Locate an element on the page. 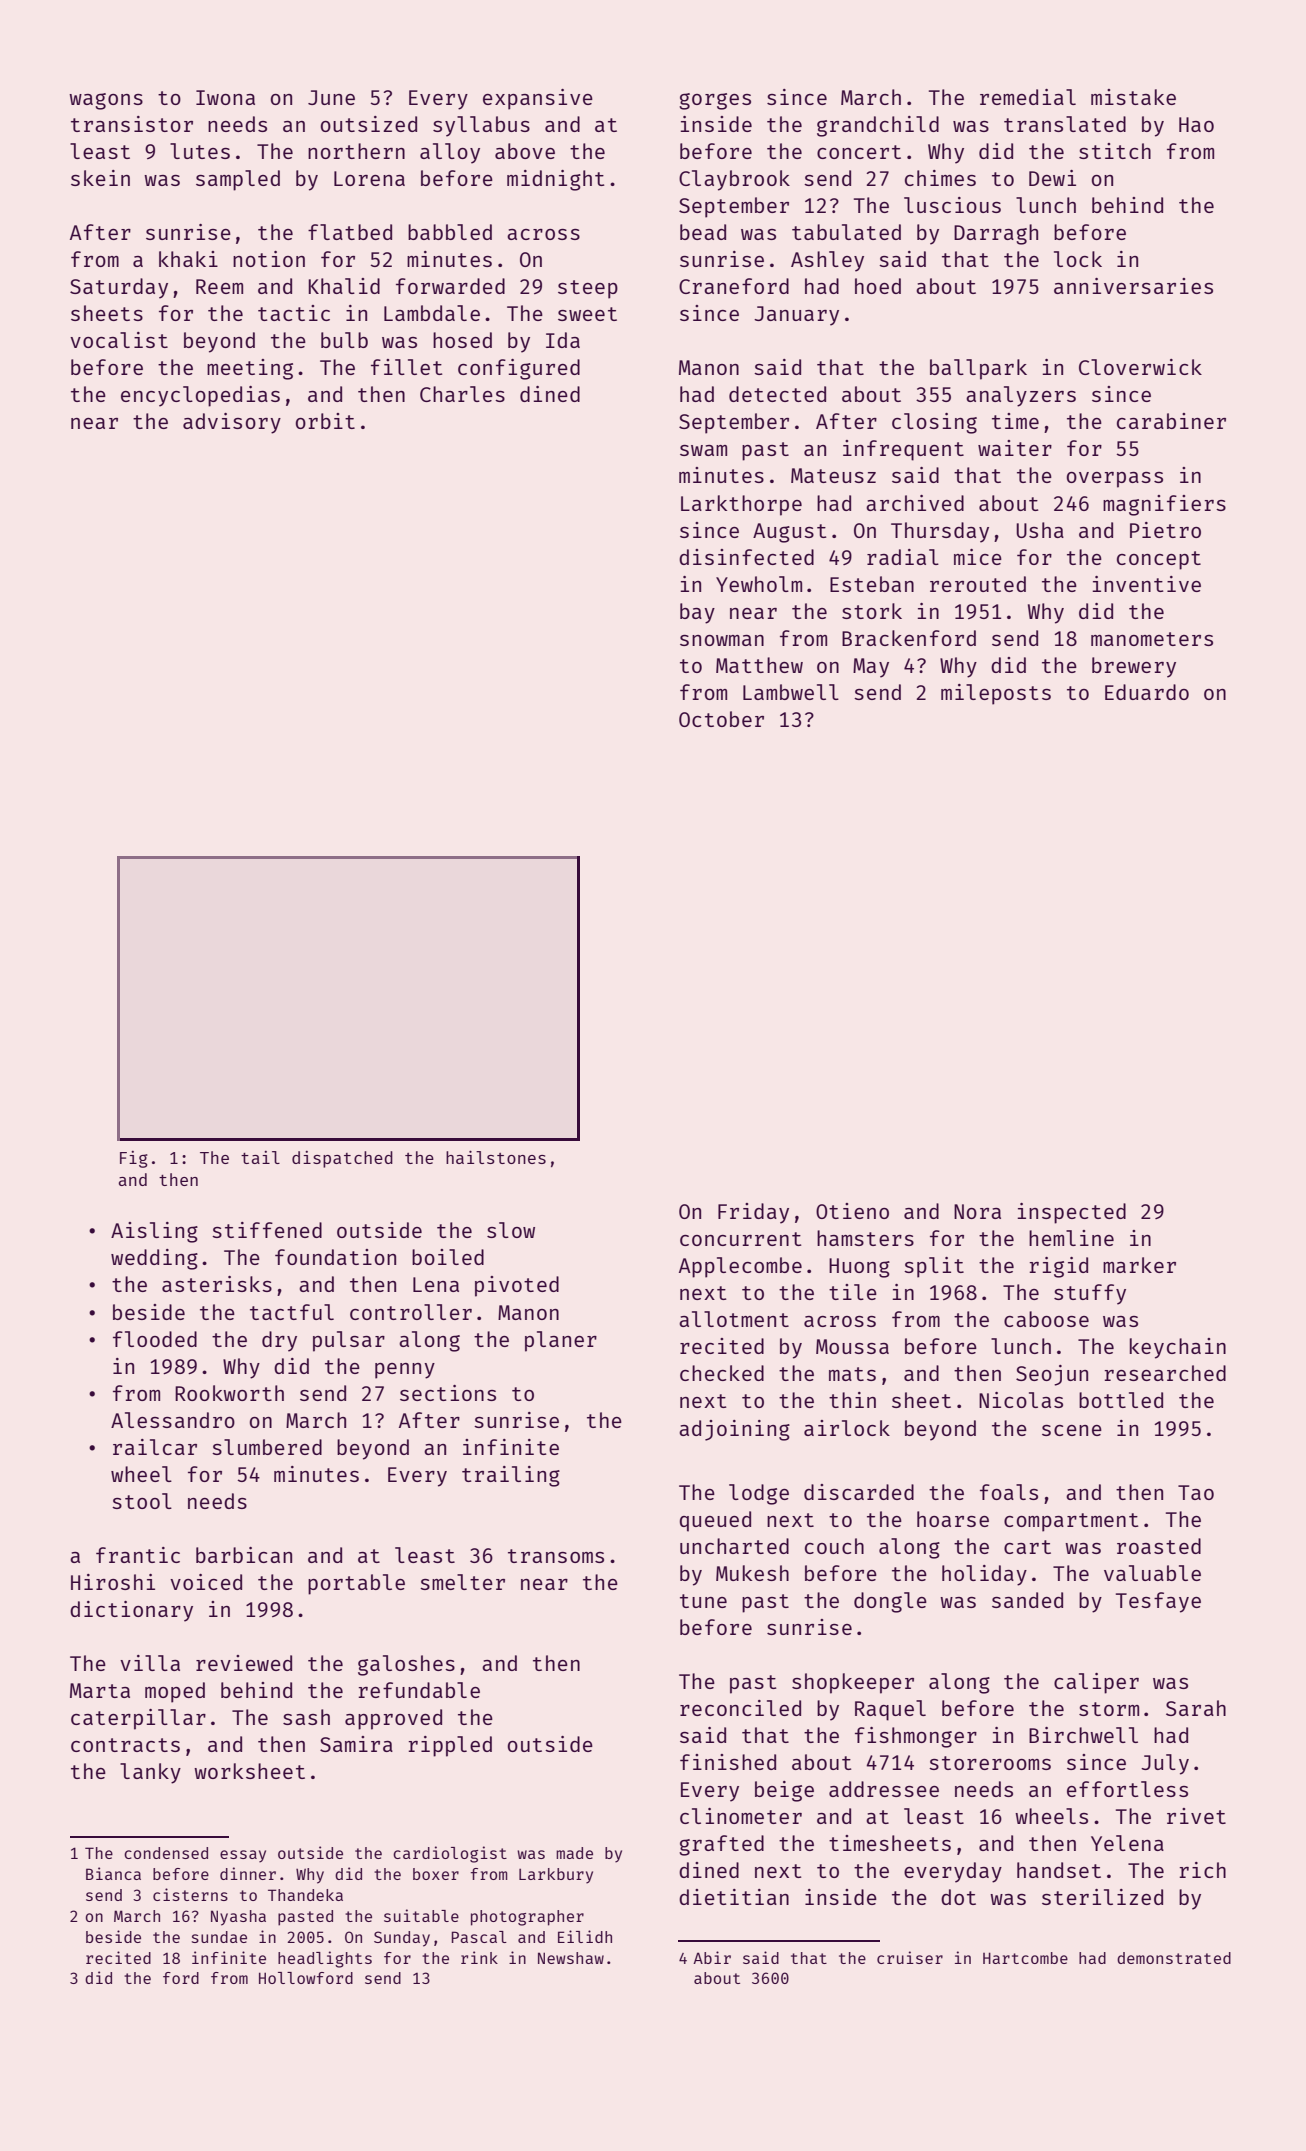  encyclopedias is located at coordinates (200, 396).
